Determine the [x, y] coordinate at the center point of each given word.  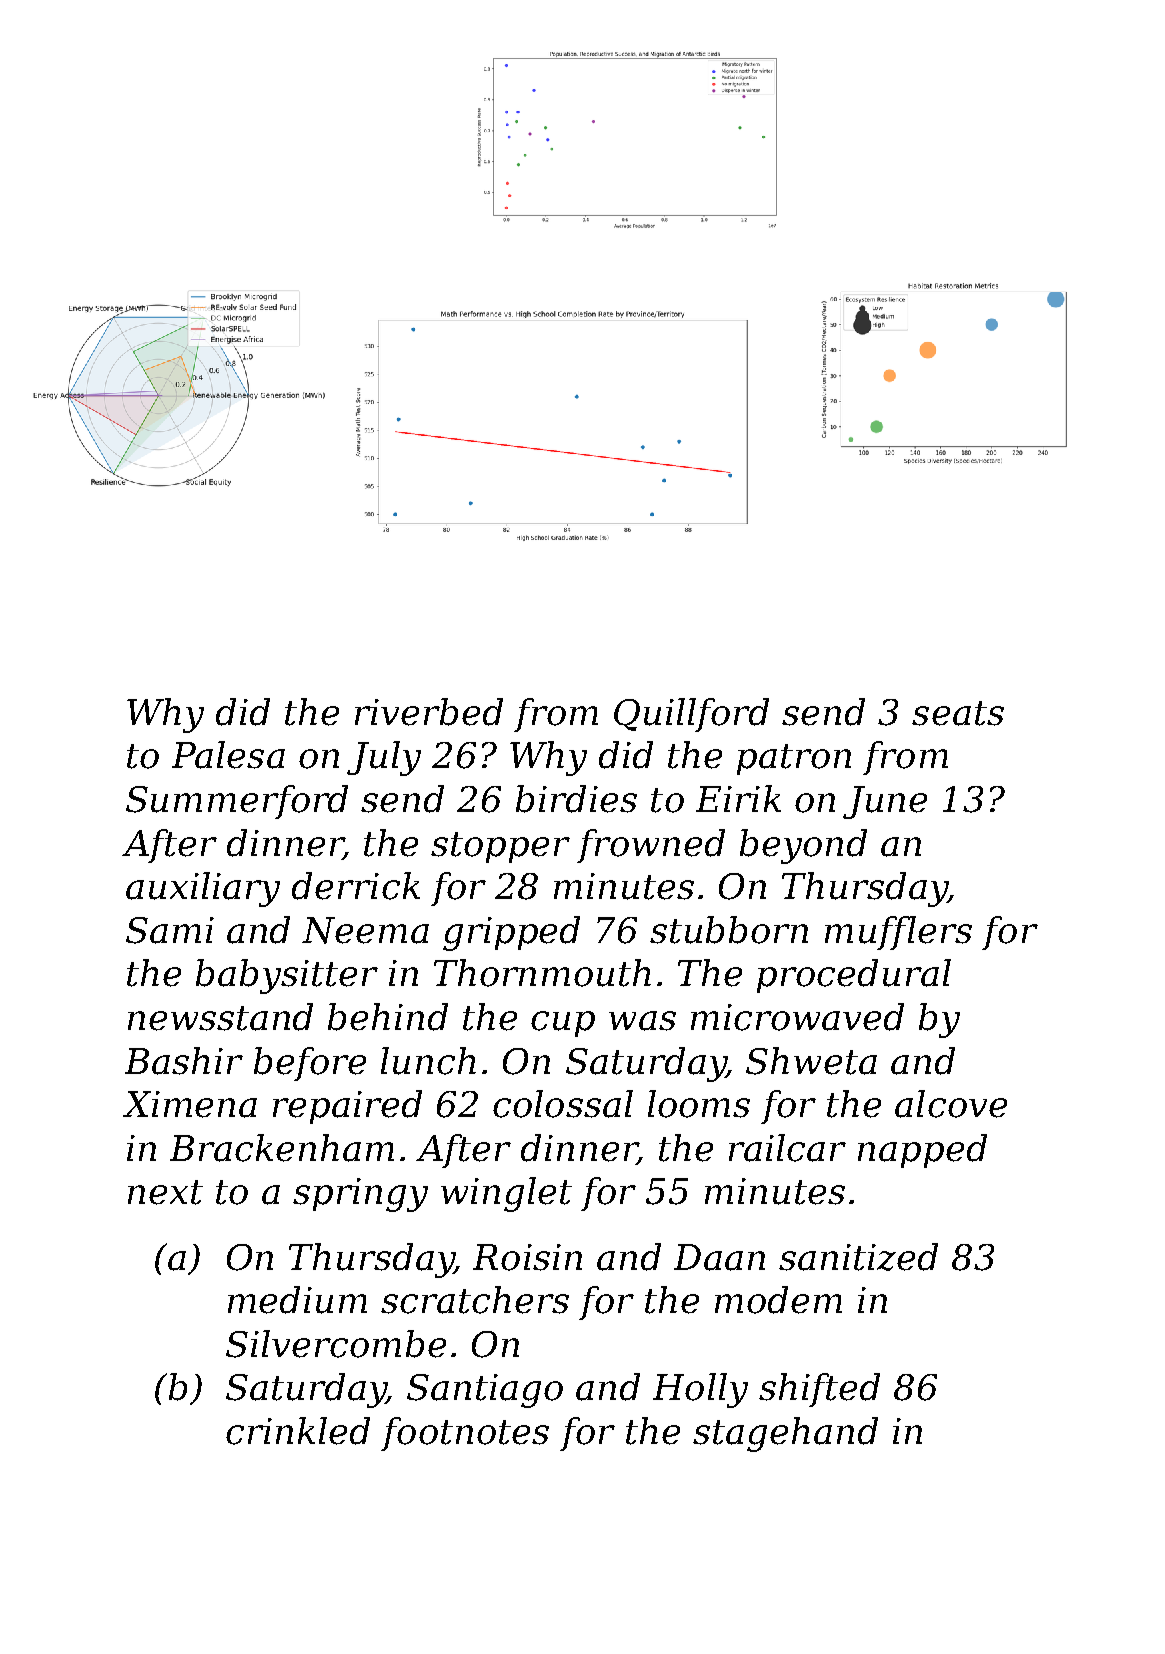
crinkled [298, 1431]
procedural [854, 976]
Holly [700, 1390]
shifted [819, 1390]
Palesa [228, 755]
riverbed [429, 712]
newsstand [220, 1017]
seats [958, 713]
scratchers [475, 1300]
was [642, 1021]
